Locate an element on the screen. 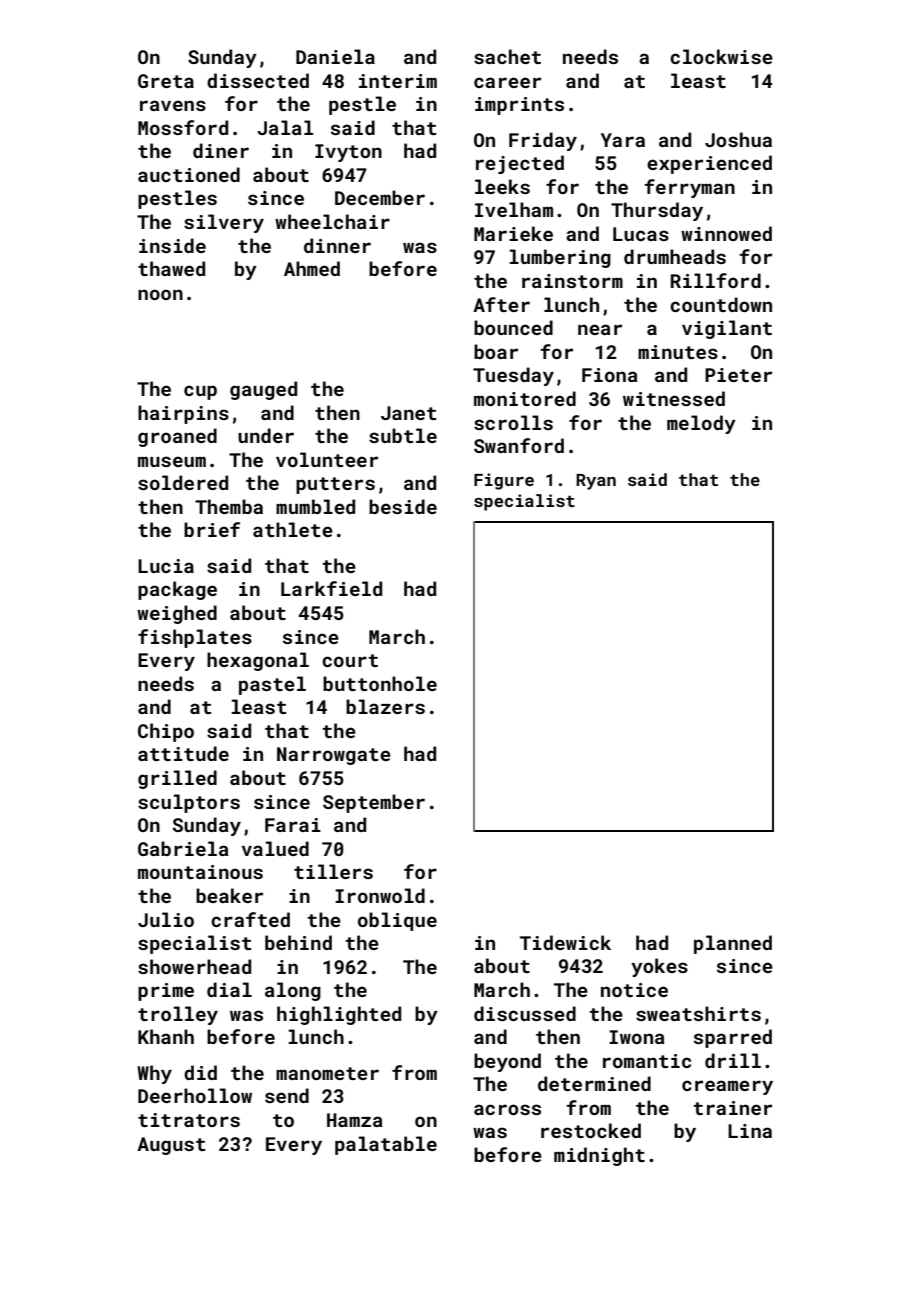  melody is located at coordinates (701, 424).
